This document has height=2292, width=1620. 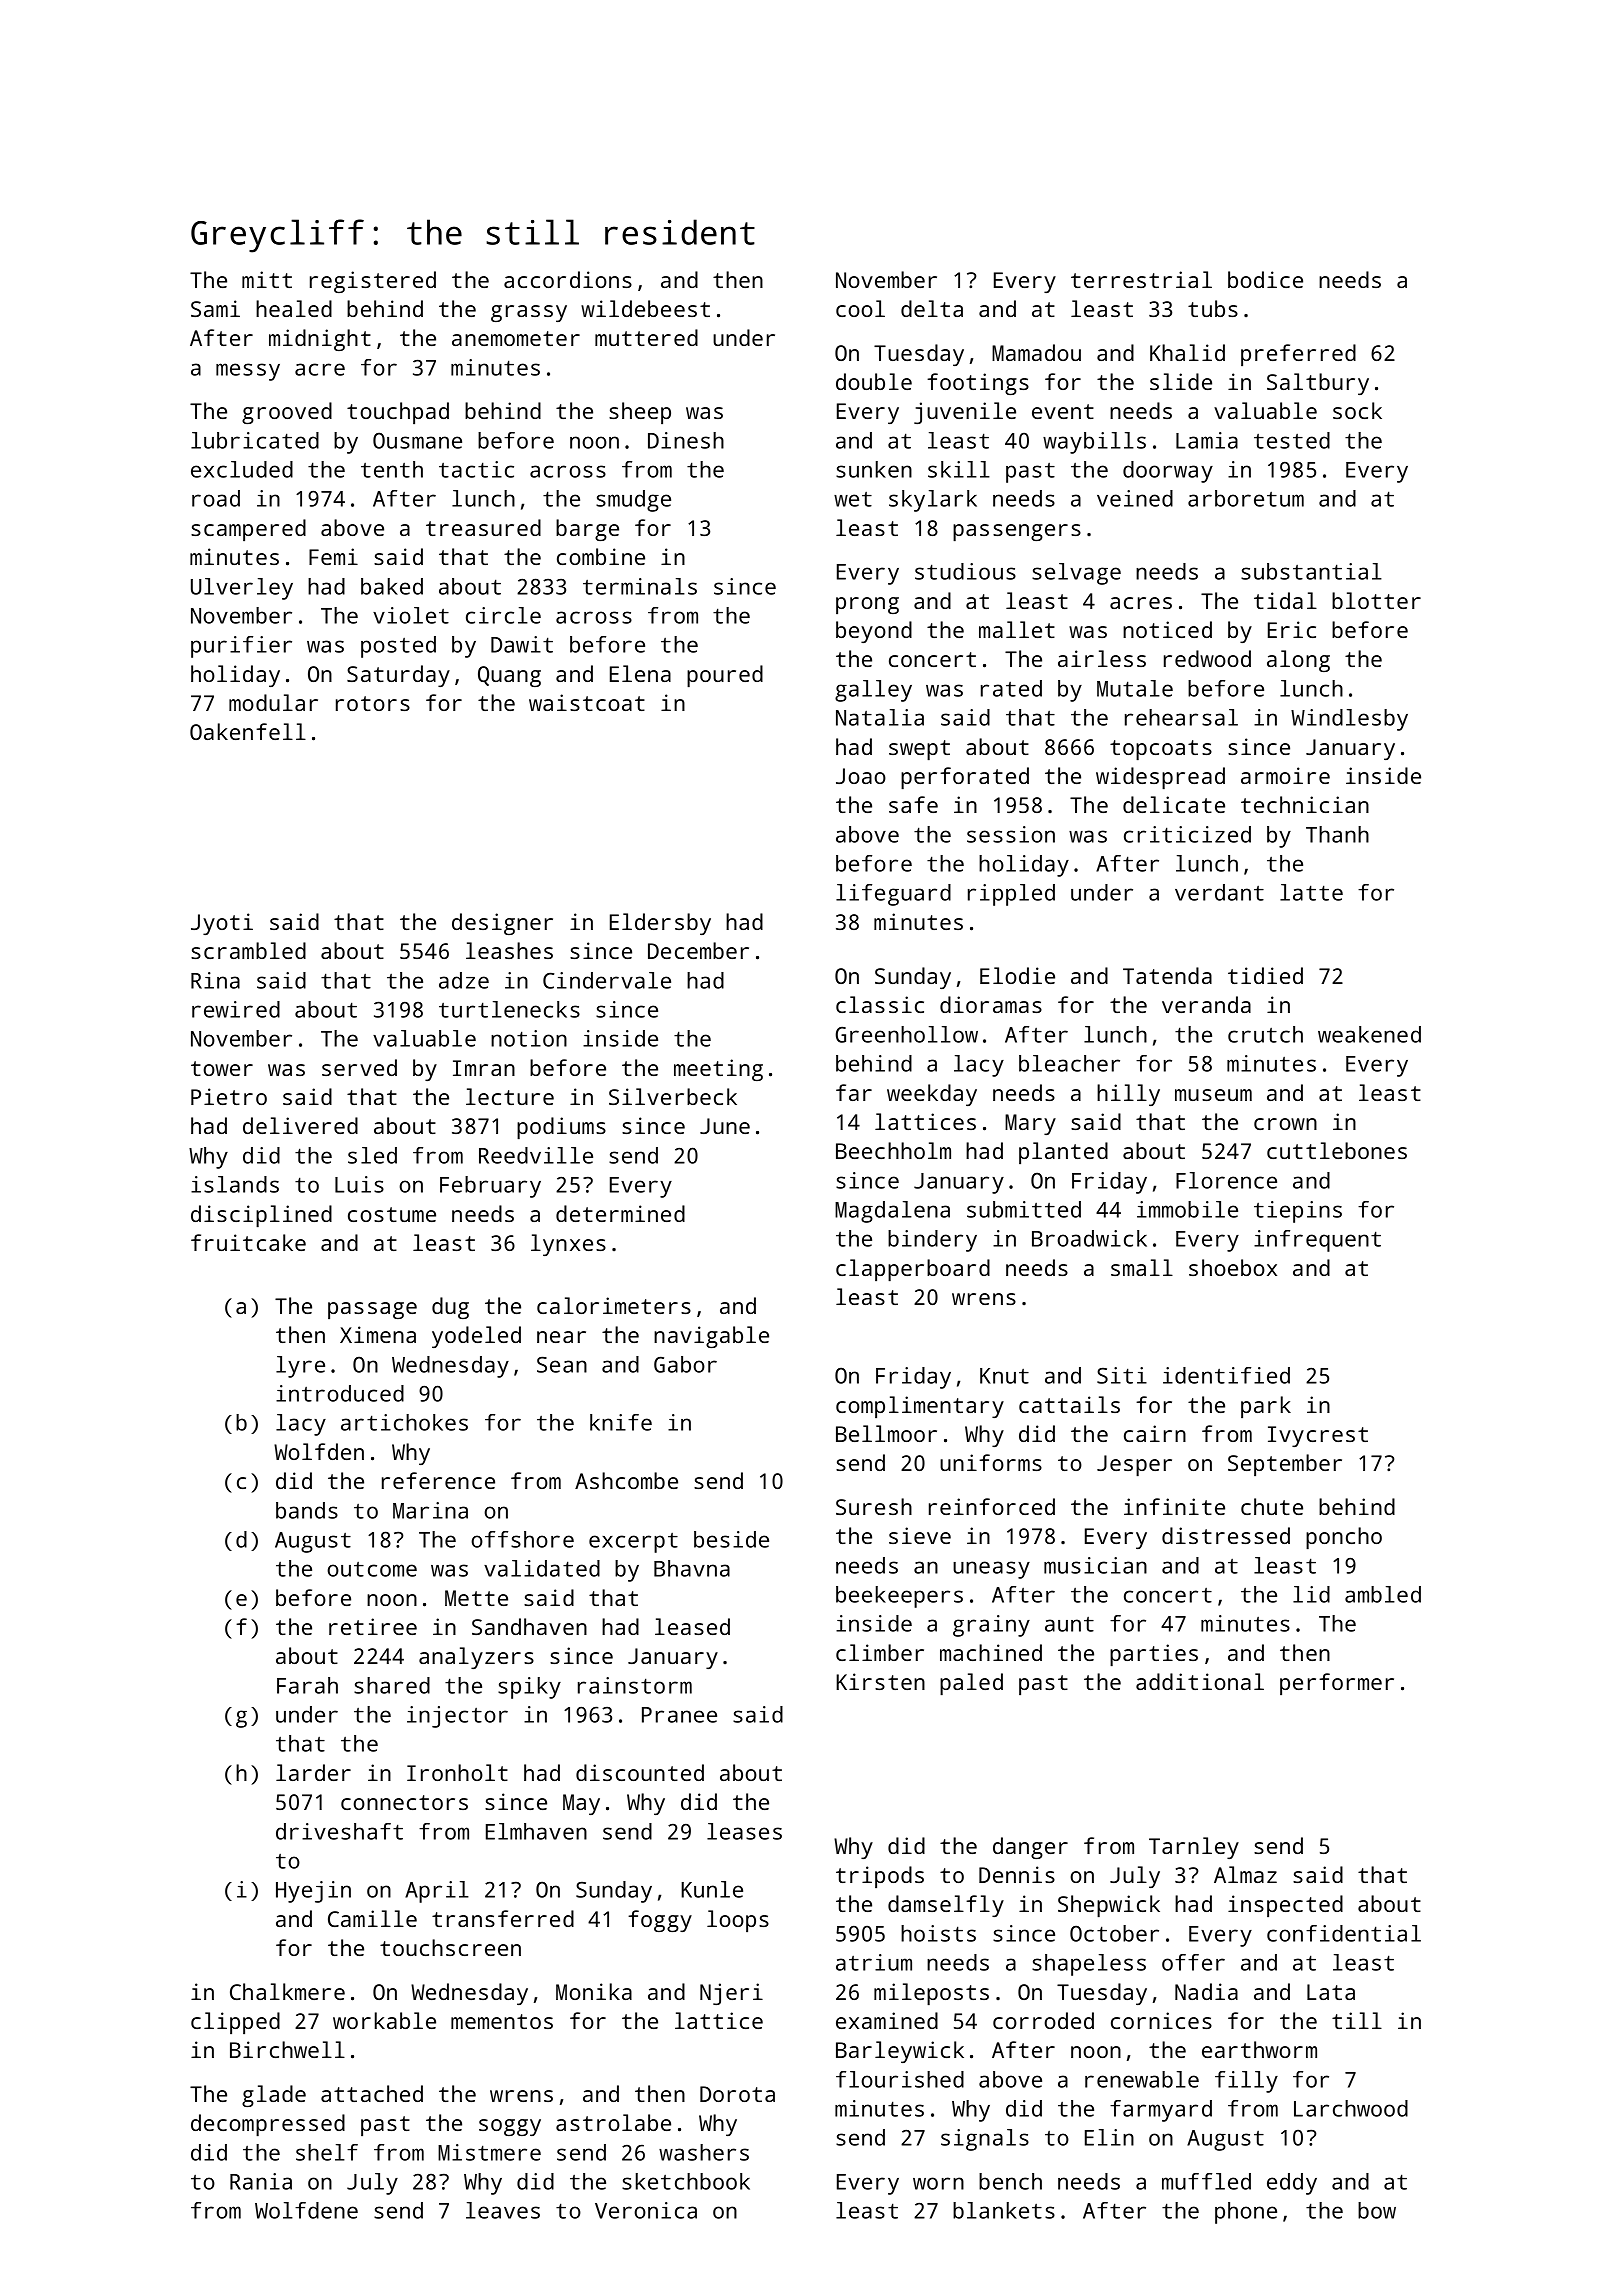 What do you see at coordinates (1337, 1150) in the document?
I see `cuttlebones` at bounding box center [1337, 1150].
